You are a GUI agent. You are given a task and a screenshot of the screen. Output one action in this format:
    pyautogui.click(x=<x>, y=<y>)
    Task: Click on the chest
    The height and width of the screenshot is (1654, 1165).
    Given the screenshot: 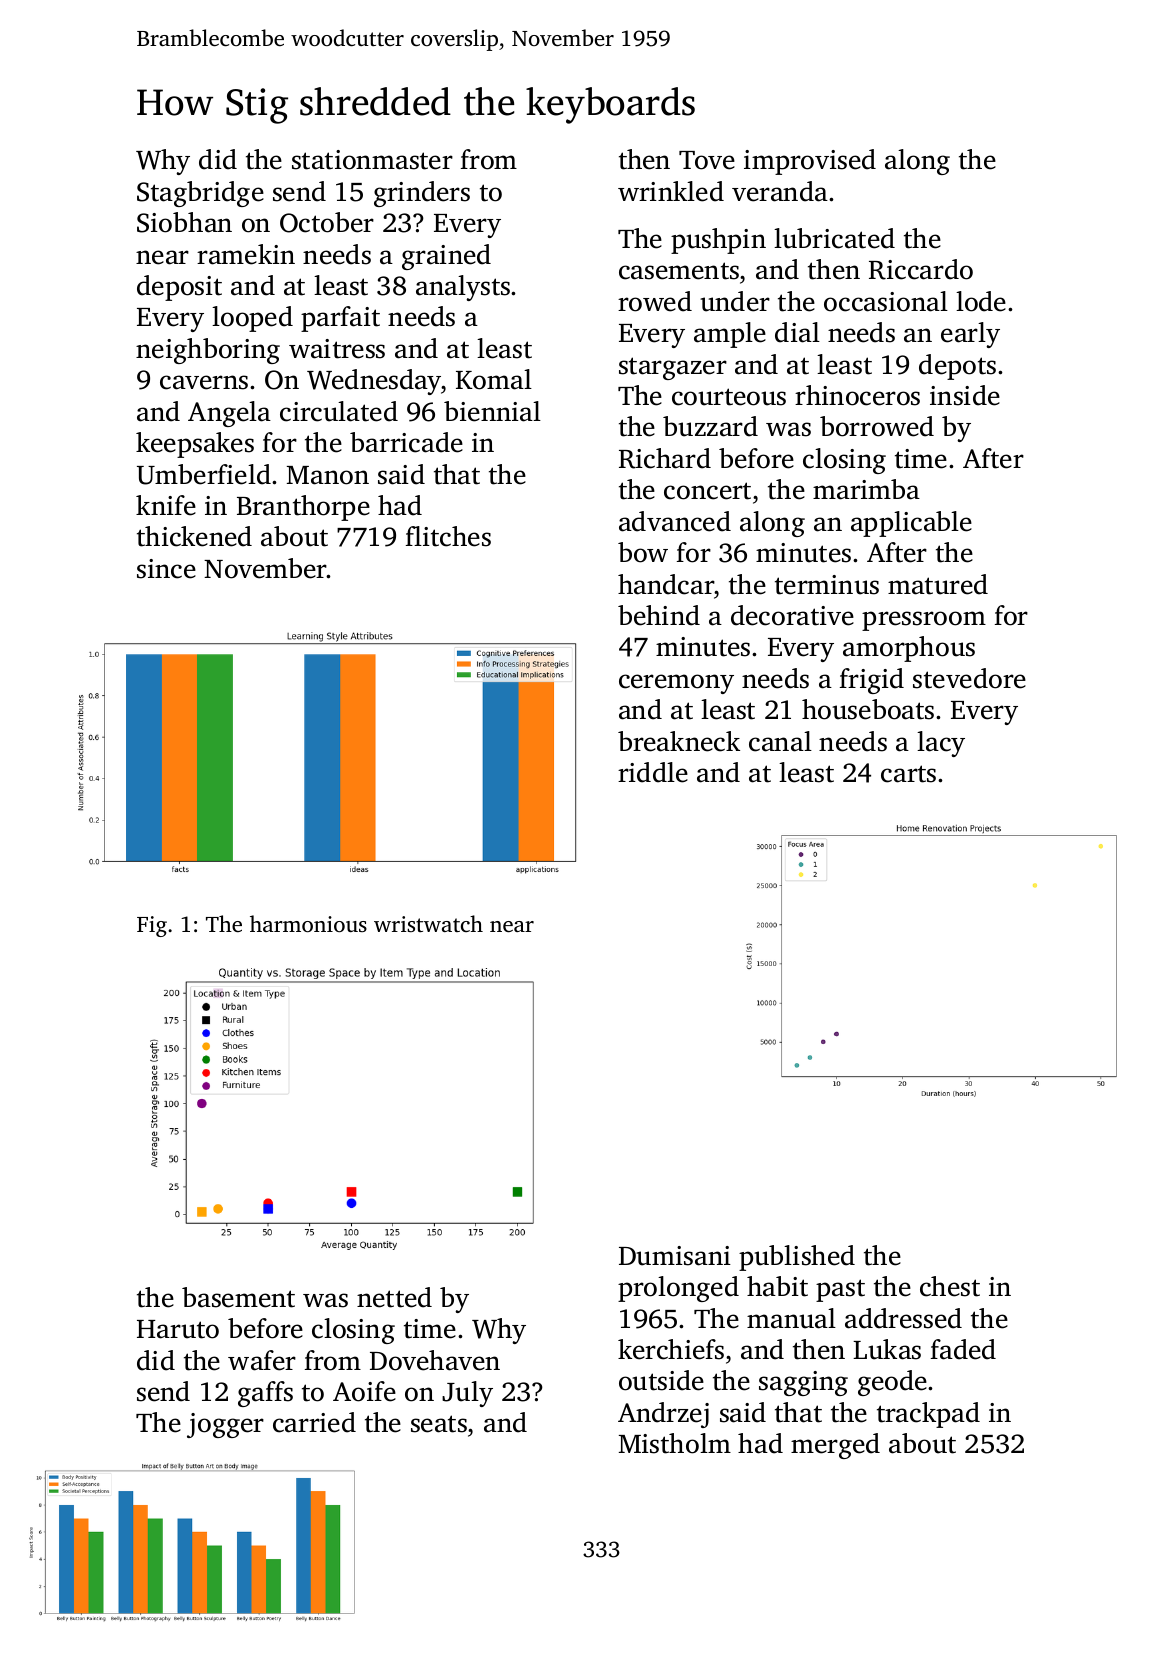 What is the action you would take?
    pyautogui.click(x=950, y=1286)
